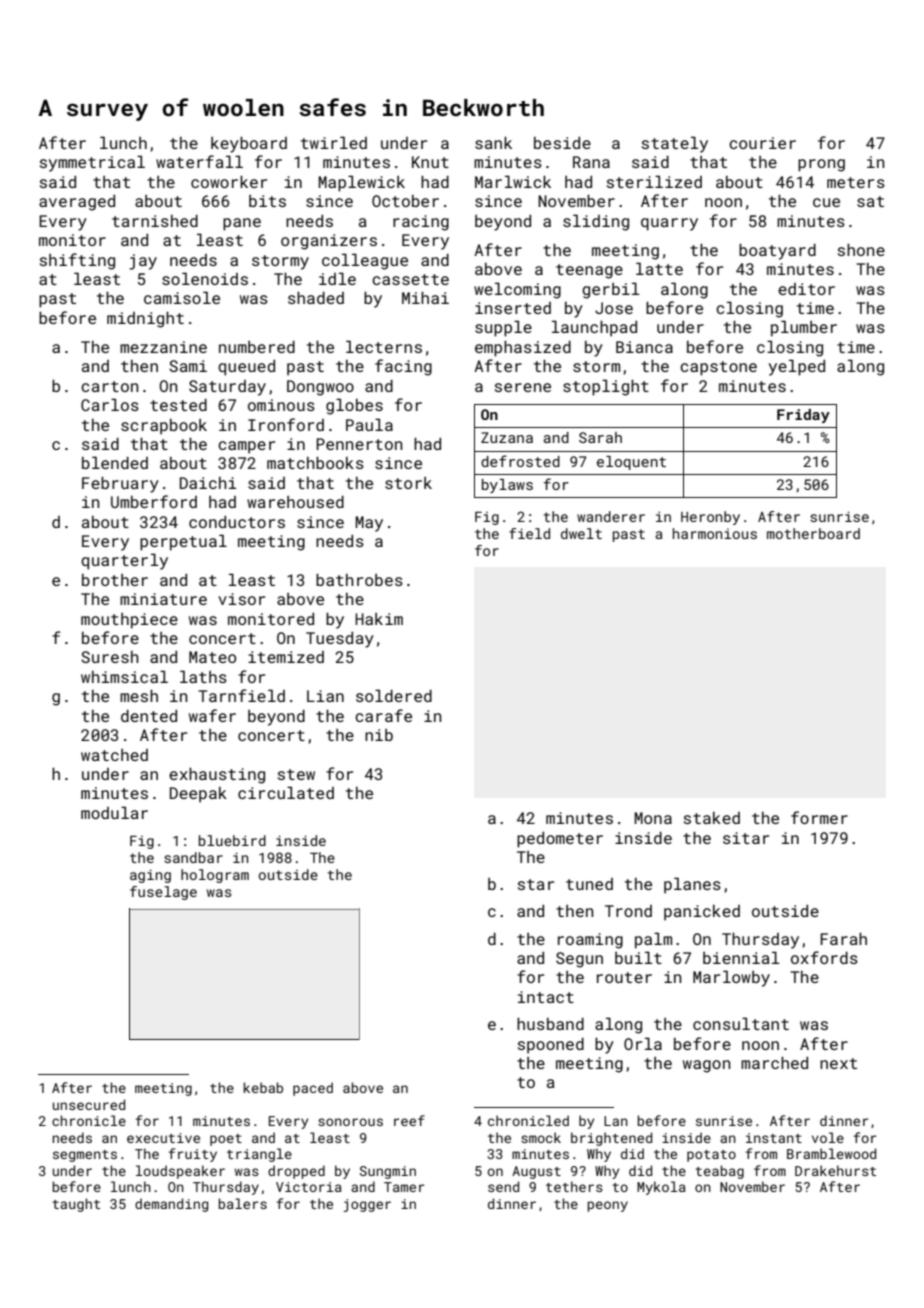 This screenshot has width=924, height=1308. Describe the element at coordinates (661, 1188) in the screenshot. I see `Mykola` at that location.
